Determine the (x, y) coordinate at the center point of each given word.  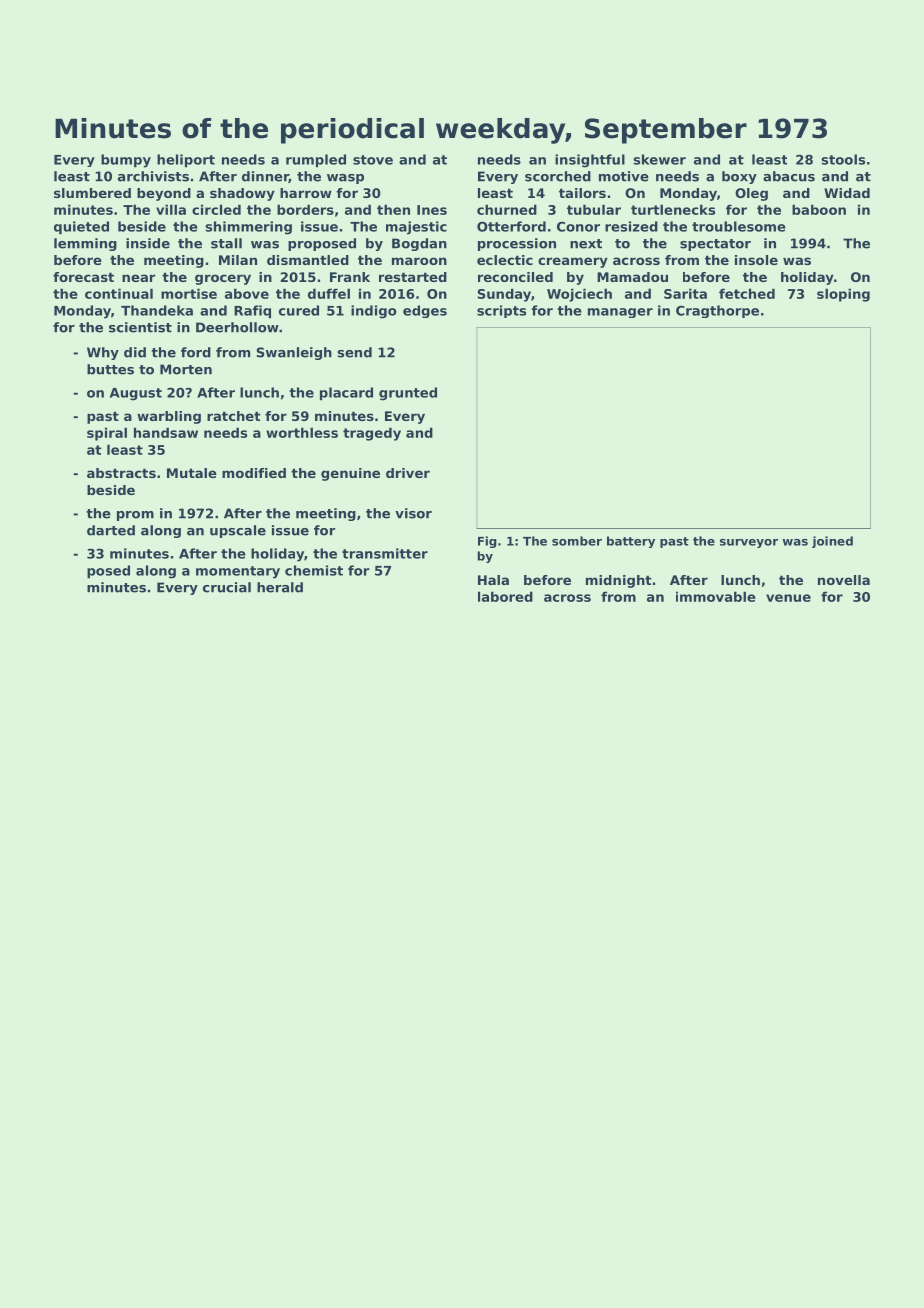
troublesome (739, 226)
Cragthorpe (717, 311)
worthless (302, 432)
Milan (238, 260)
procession (517, 244)
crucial (227, 587)
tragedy (372, 434)
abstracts (121, 473)
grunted (408, 394)
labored (505, 596)
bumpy (126, 161)
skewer (659, 159)
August (136, 394)
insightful (590, 161)
